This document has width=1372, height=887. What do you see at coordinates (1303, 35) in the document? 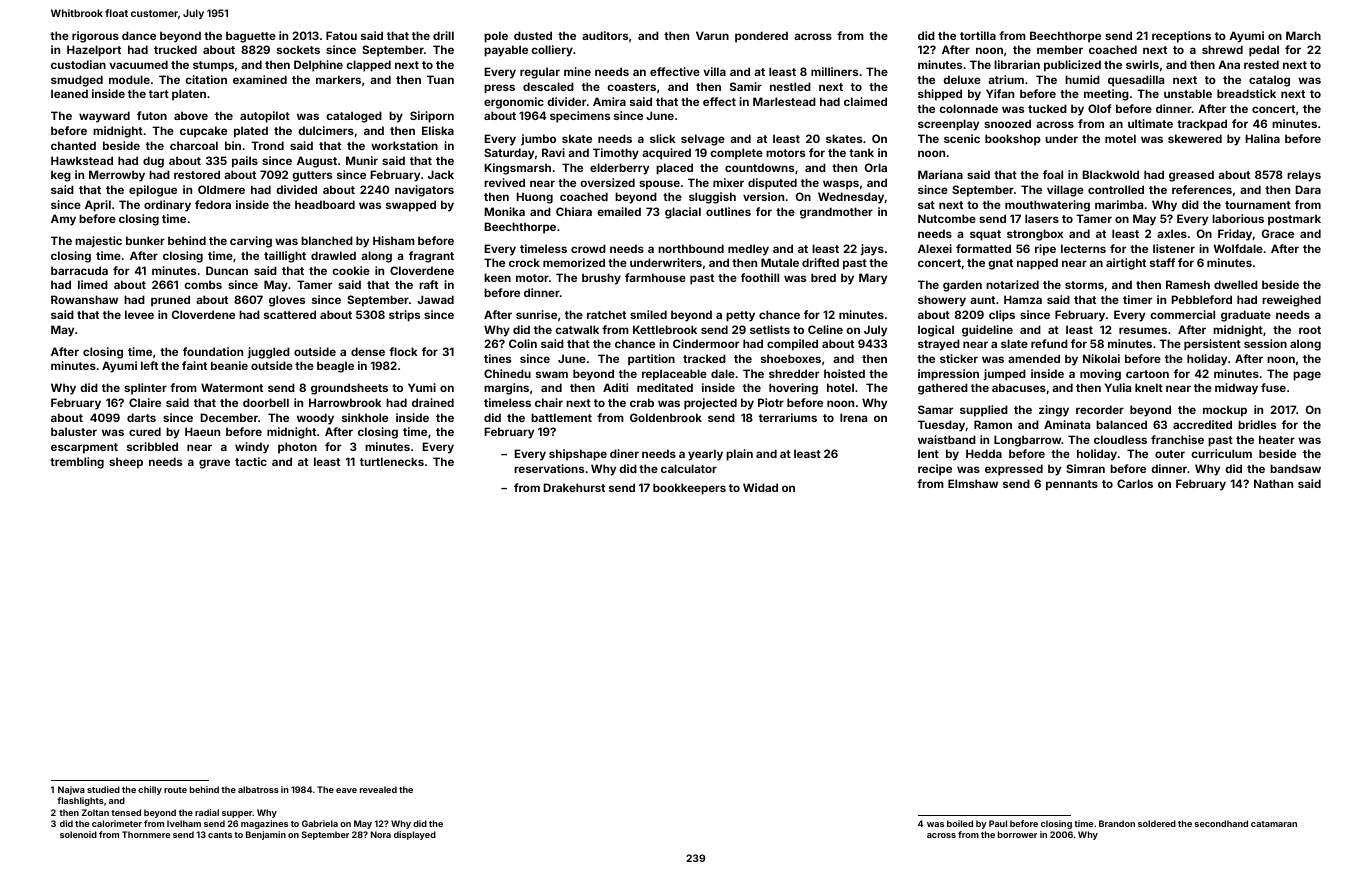
I see `March` at bounding box center [1303, 35].
